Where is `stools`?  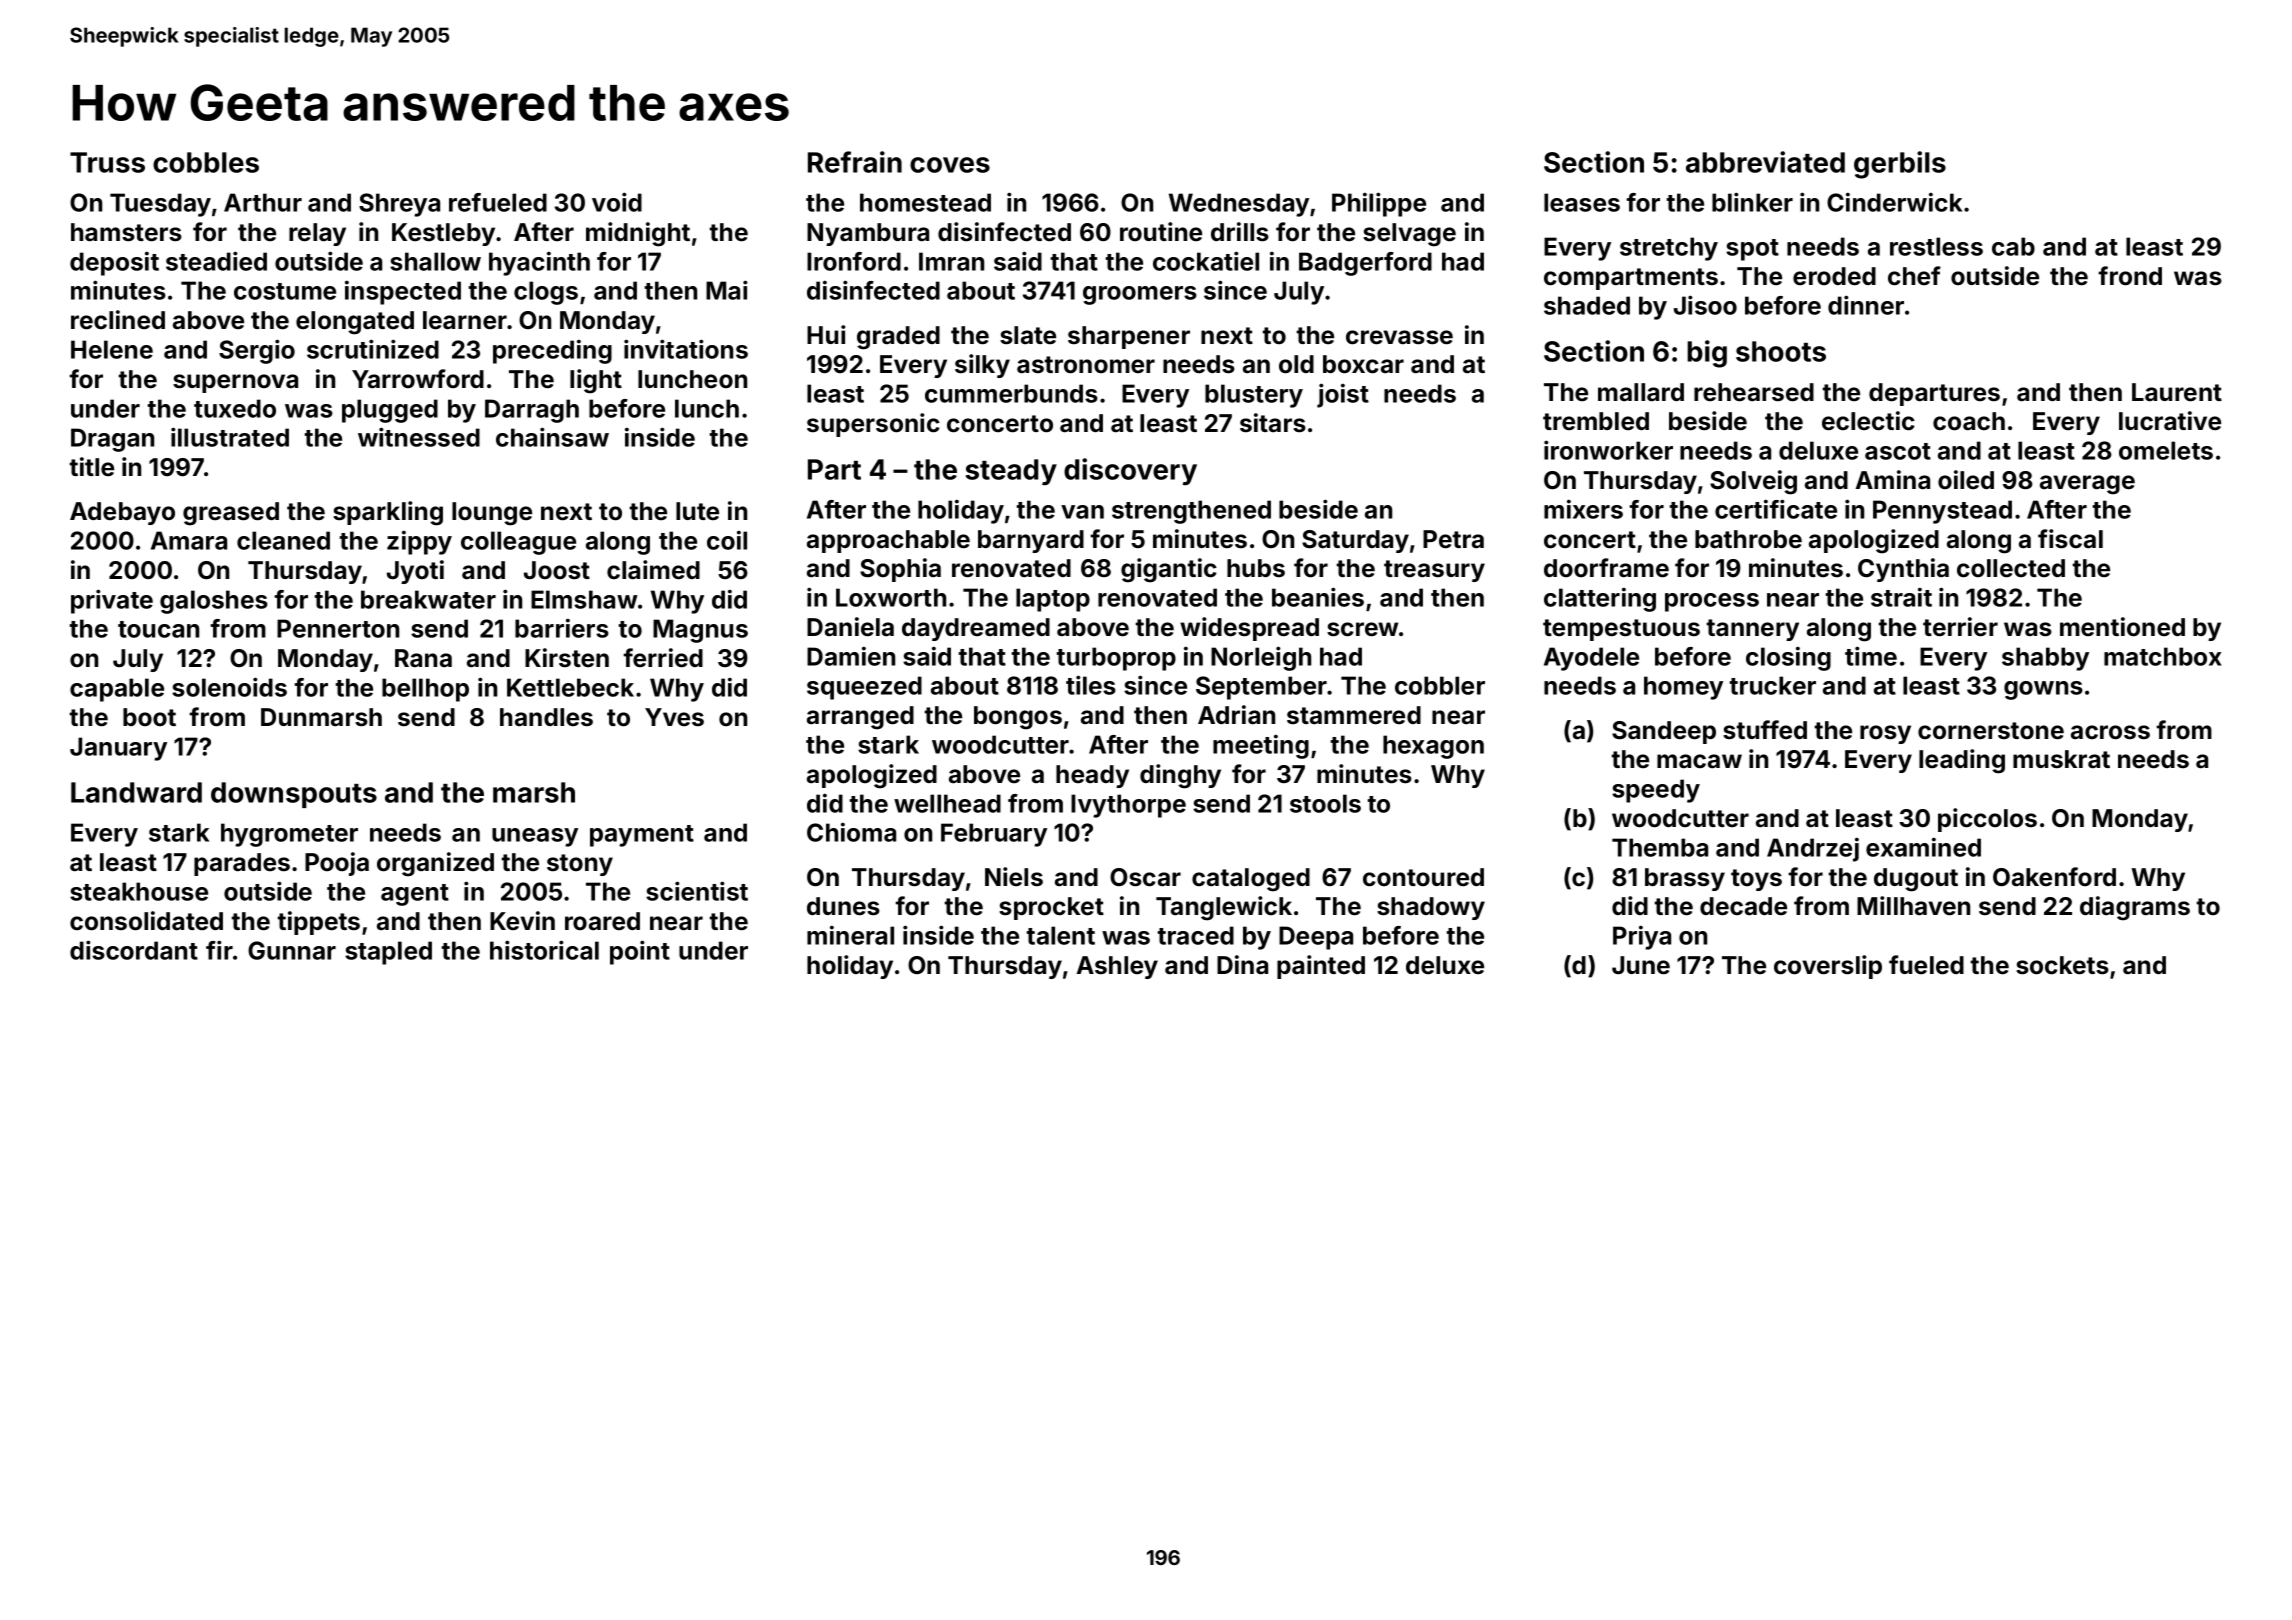 stools is located at coordinates (1325, 803).
